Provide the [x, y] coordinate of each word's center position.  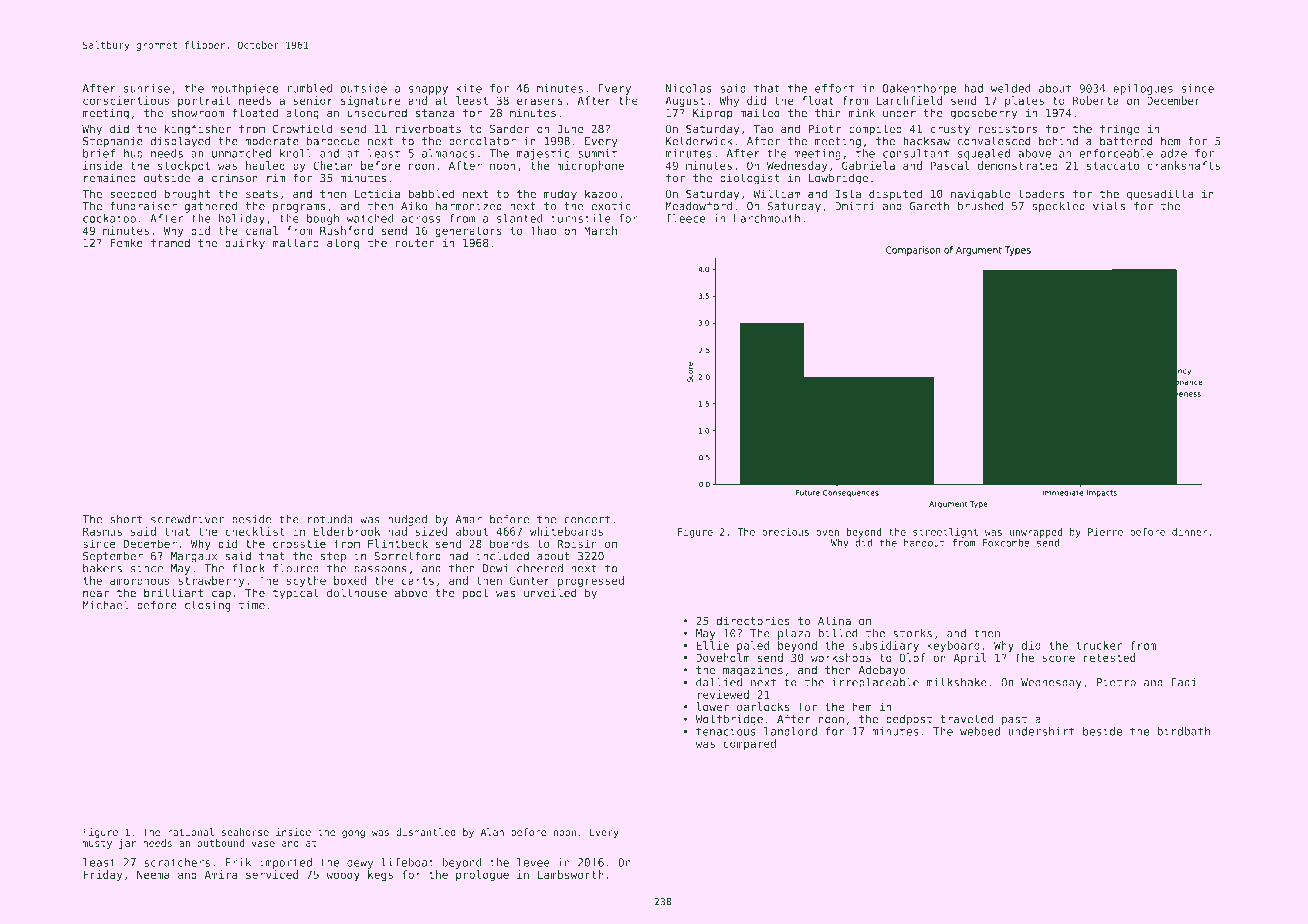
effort [834, 88]
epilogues [1143, 89]
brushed [980, 206]
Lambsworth [570, 874]
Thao [543, 230]
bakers [102, 568]
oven [827, 533]
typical [296, 594]
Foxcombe [1006, 543]
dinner [1190, 532]
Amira [221, 874]
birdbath [1183, 731]
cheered [540, 568]
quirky [245, 244]
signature [371, 102]
